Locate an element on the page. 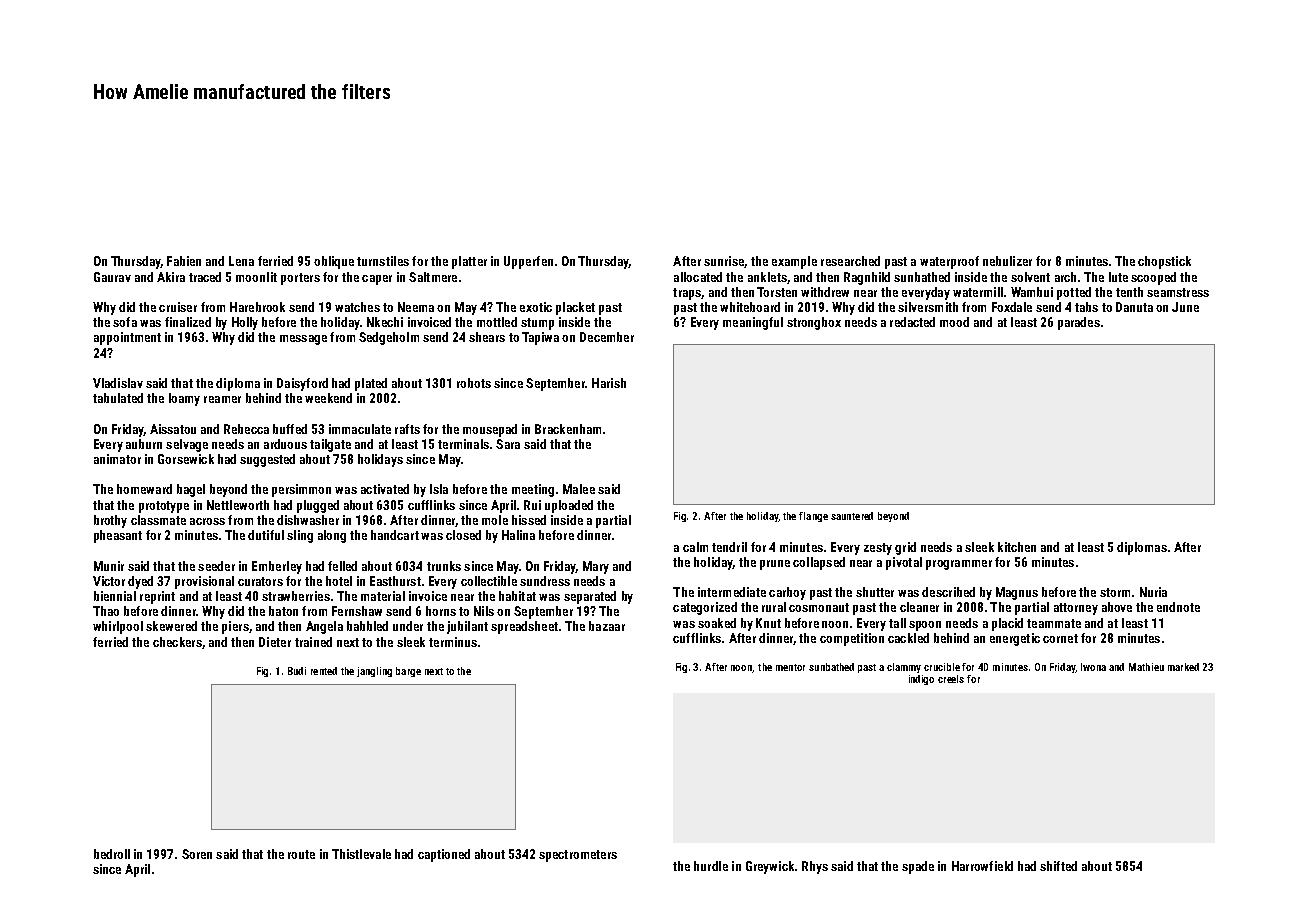 This image has height=924, width=1308. bedroll is located at coordinates (112, 854).
